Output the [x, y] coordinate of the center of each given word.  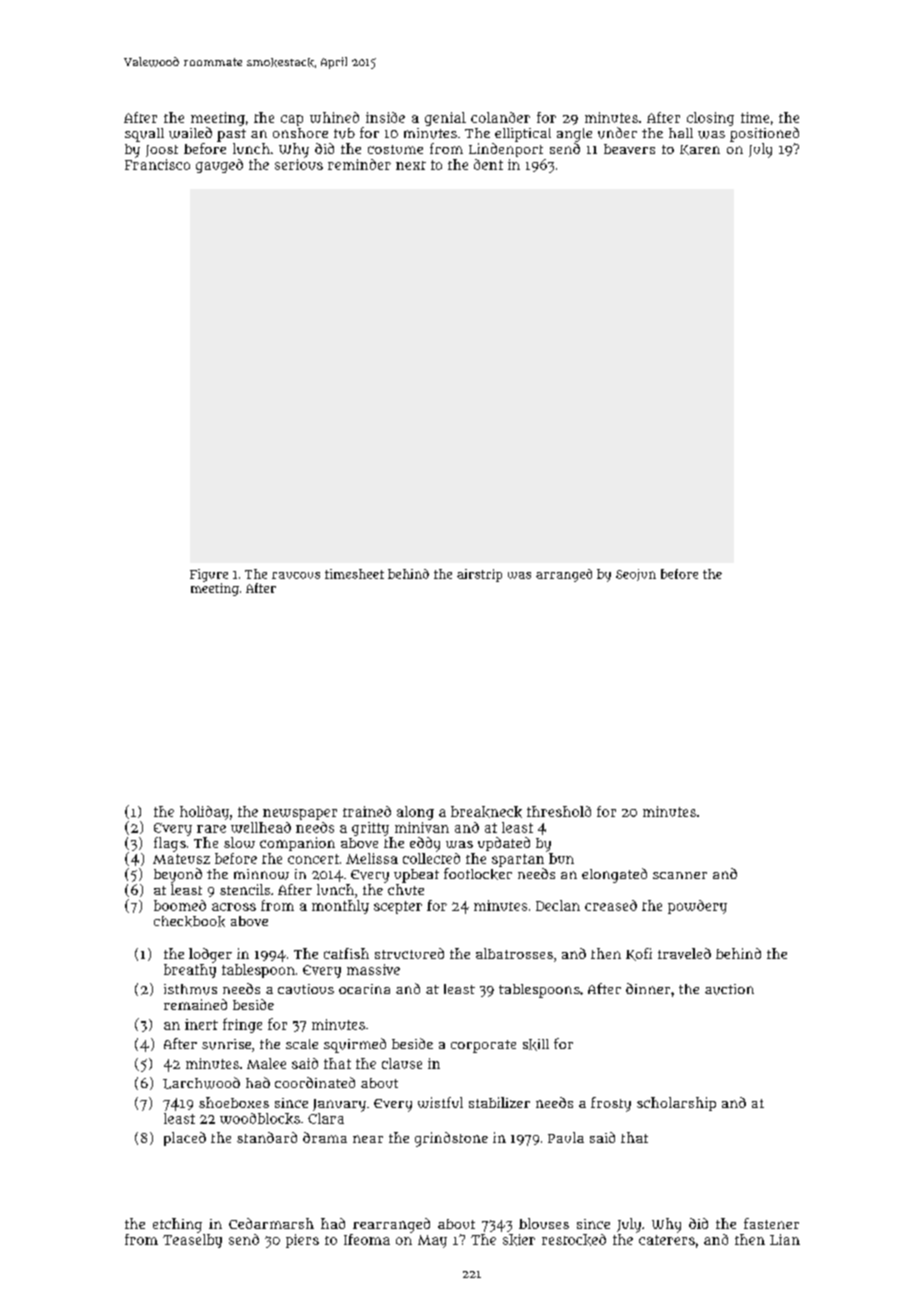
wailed [190, 133]
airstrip [479, 575]
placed [185, 1139]
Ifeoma [367, 1239]
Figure [209, 575]
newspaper [300, 814]
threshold [559, 811]
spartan [518, 860]
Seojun [636, 575]
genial [445, 119]
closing [710, 119]
